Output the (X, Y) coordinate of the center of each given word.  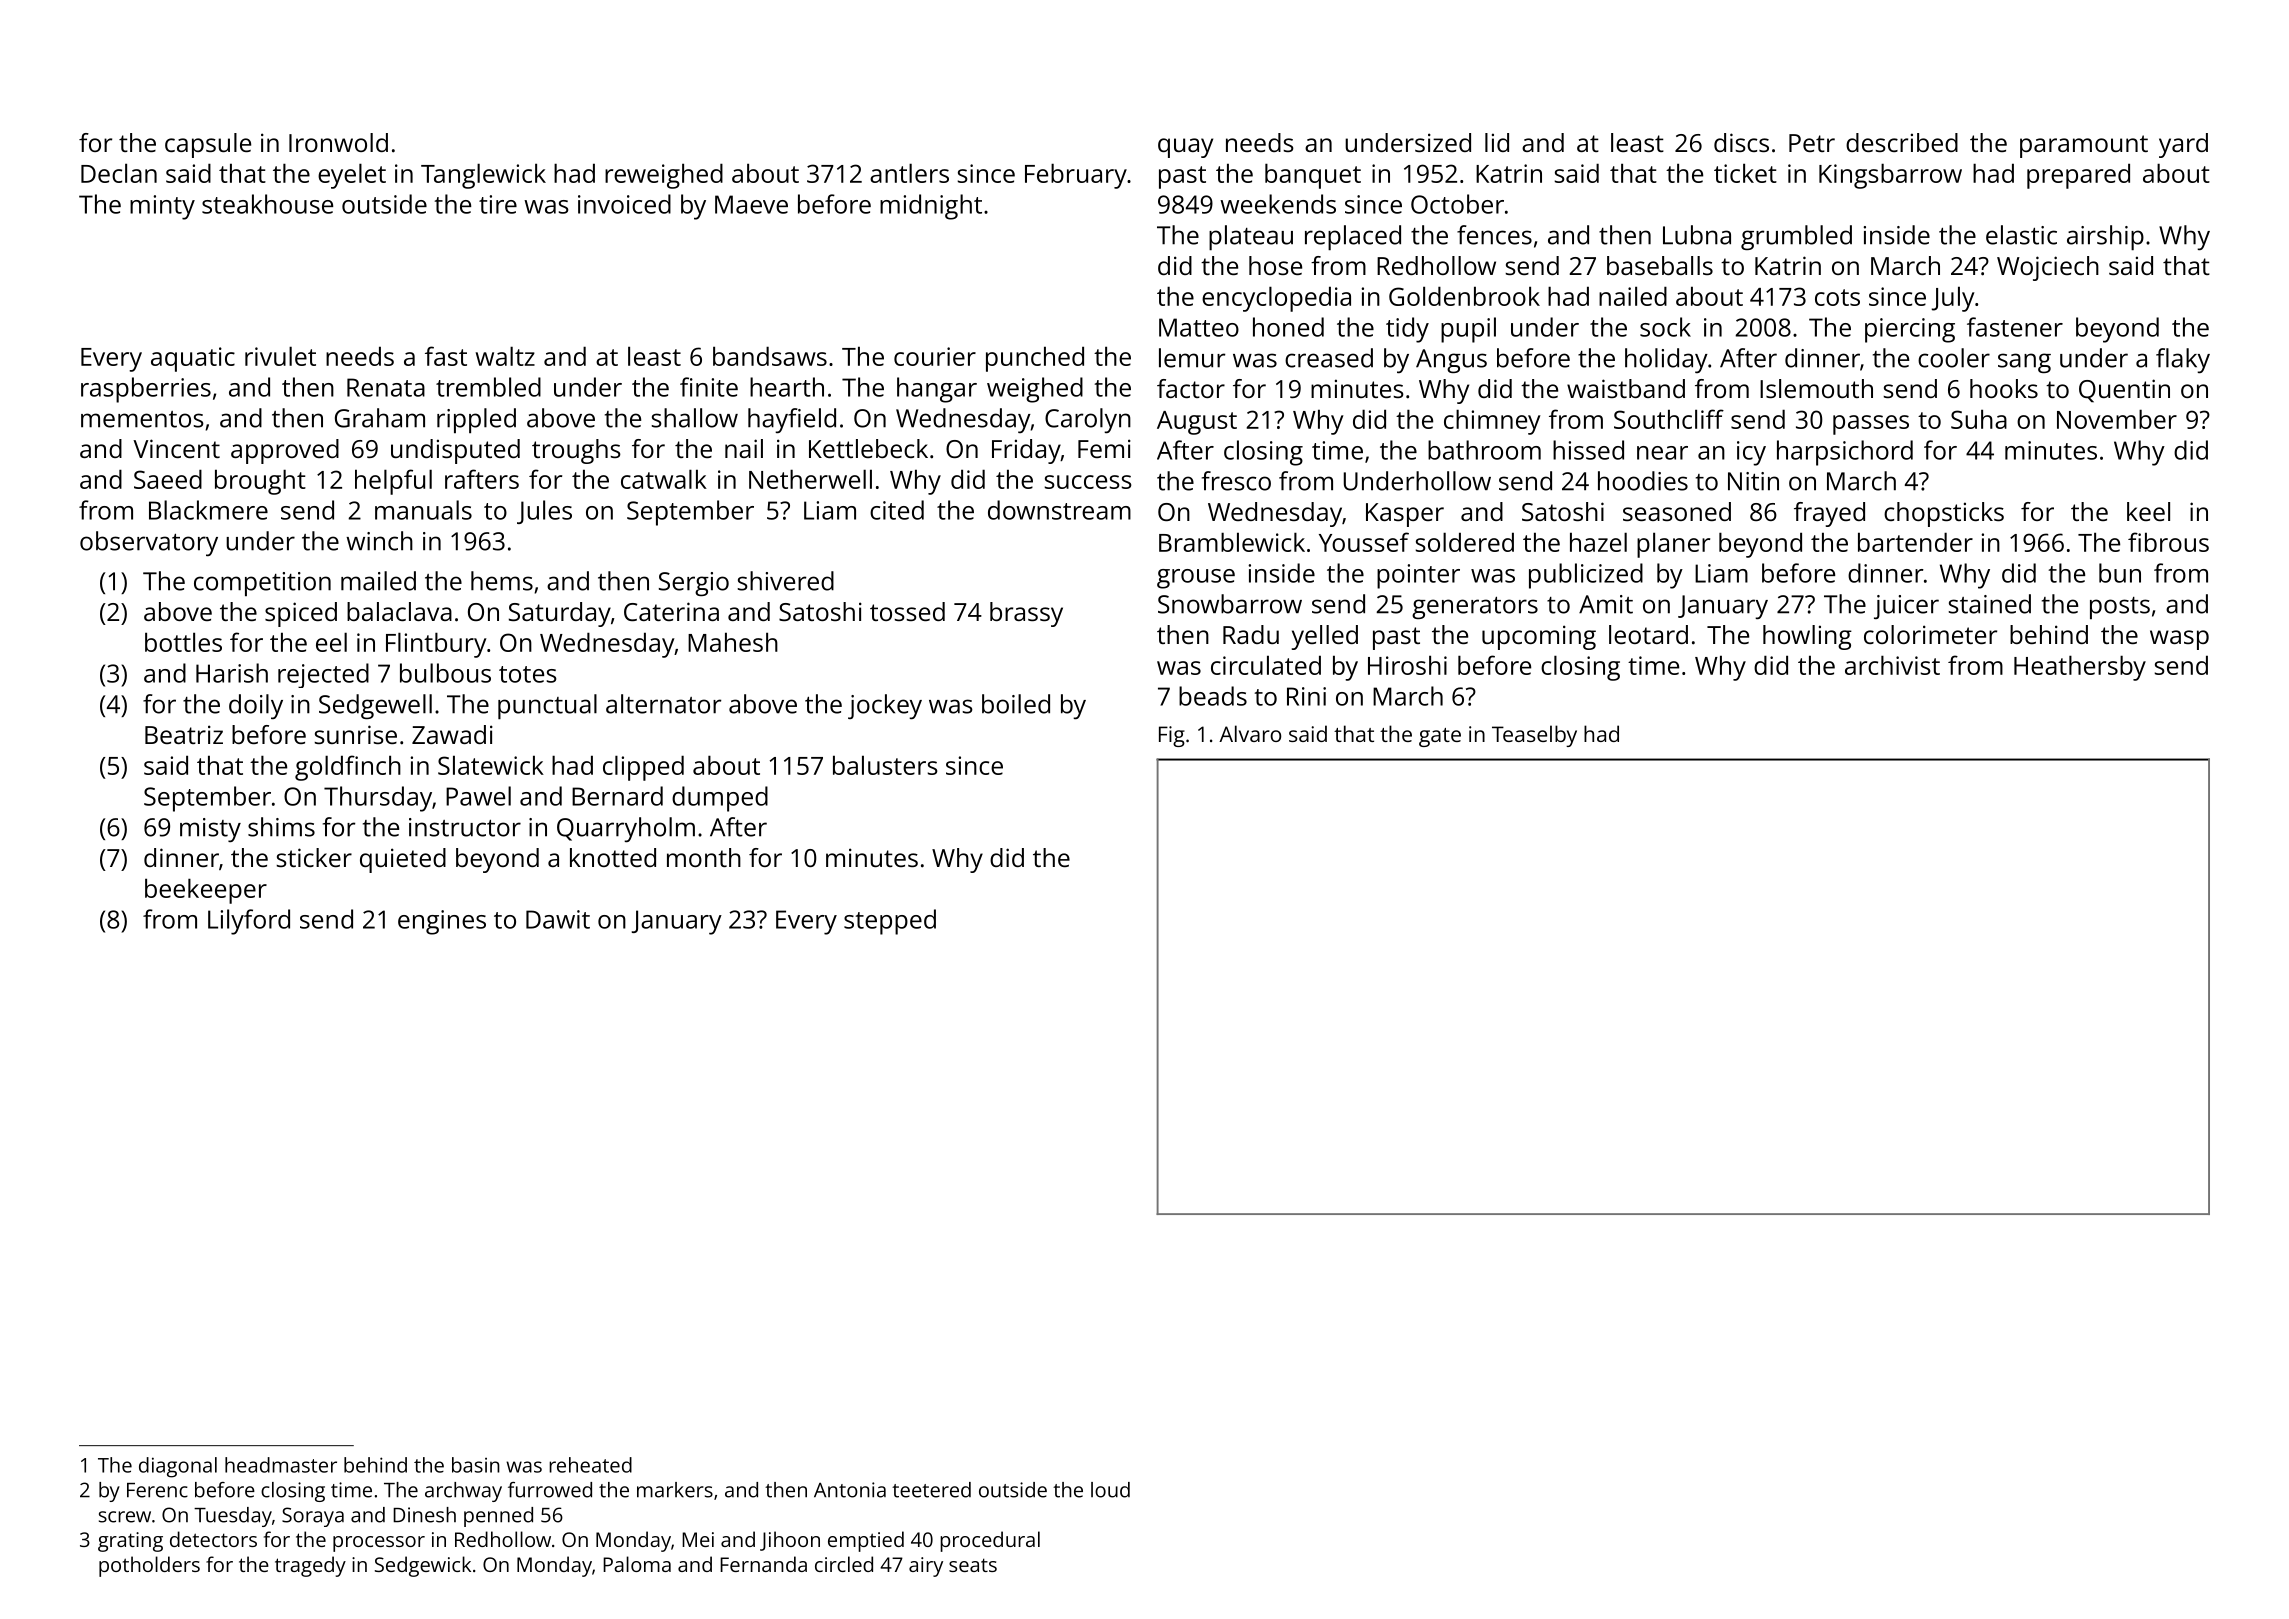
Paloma (637, 1564)
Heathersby (2080, 668)
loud (1110, 1490)
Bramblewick (1232, 542)
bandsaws (770, 356)
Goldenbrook (1464, 296)
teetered (931, 1490)
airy (926, 1567)
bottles (183, 642)
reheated (590, 1465)
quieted (403, 860)
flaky (2183, 361)
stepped (890, 922)
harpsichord (1845, 453)
